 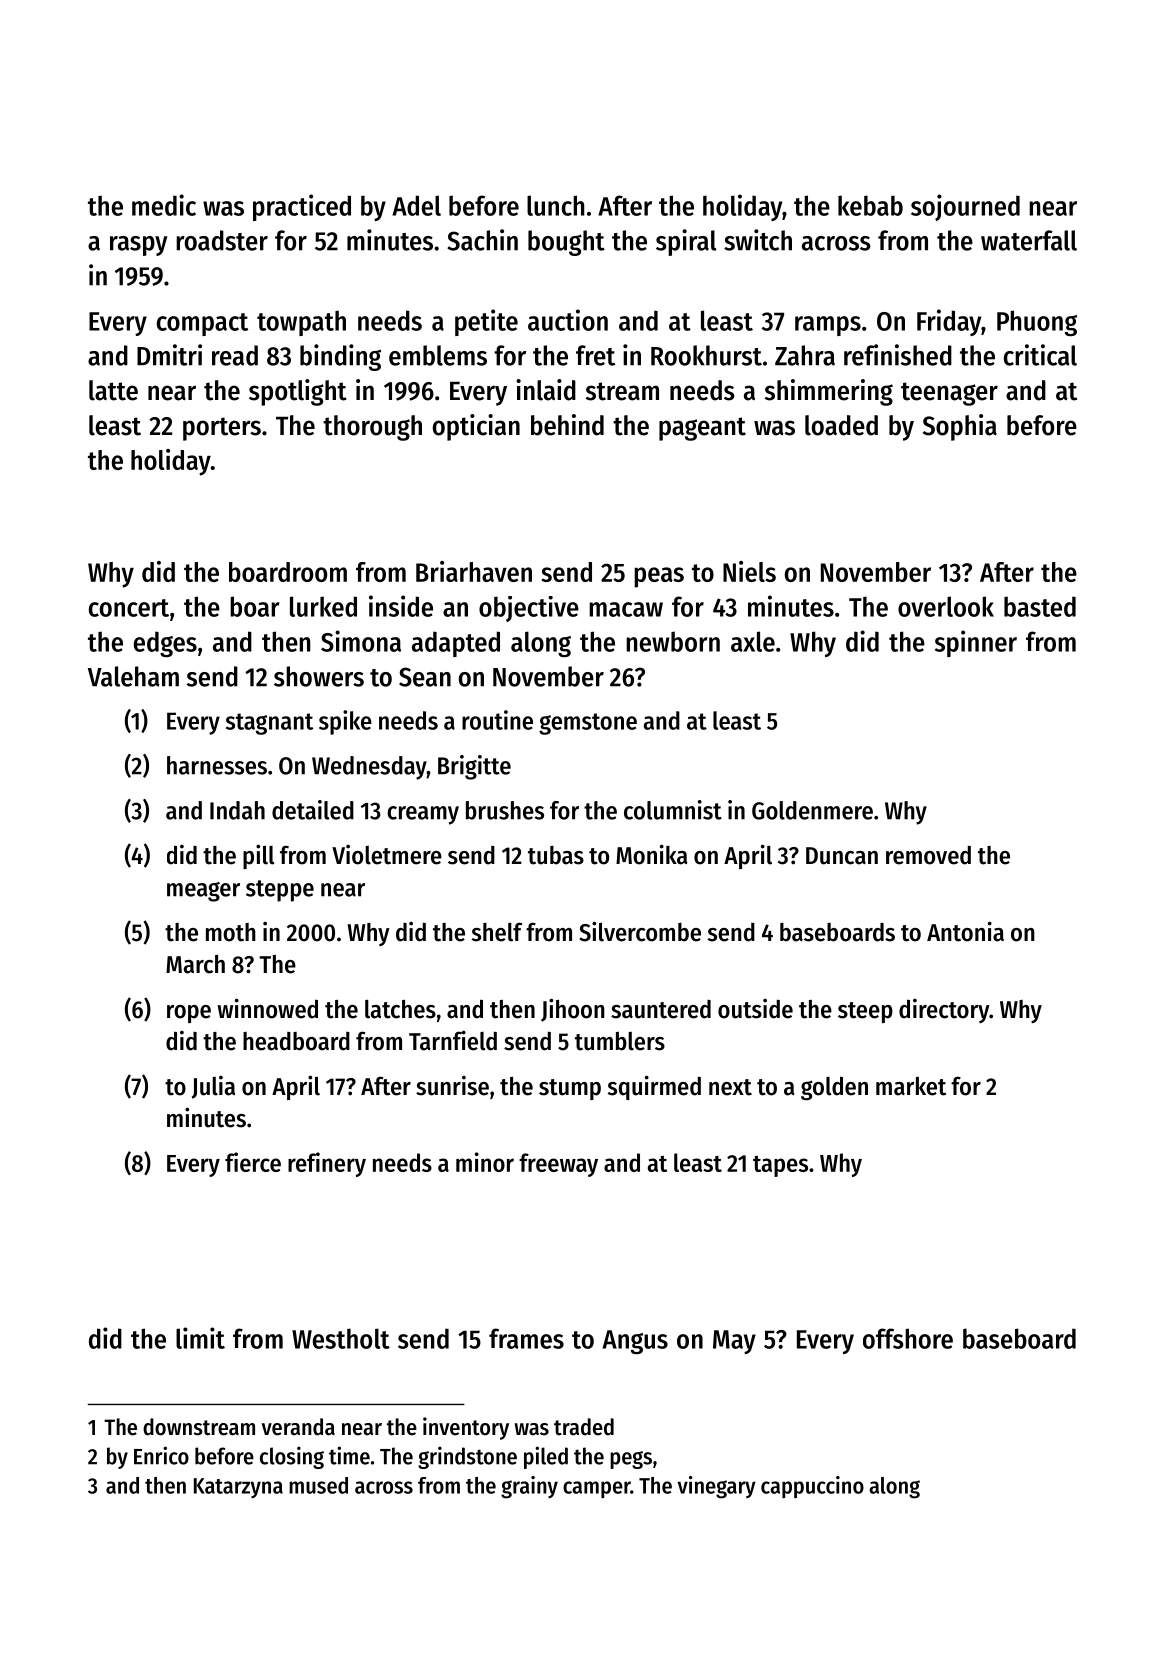 What do you see at coordinates (222, 240) in the page?
I see `roadster` at bounding box center [222, 240].
